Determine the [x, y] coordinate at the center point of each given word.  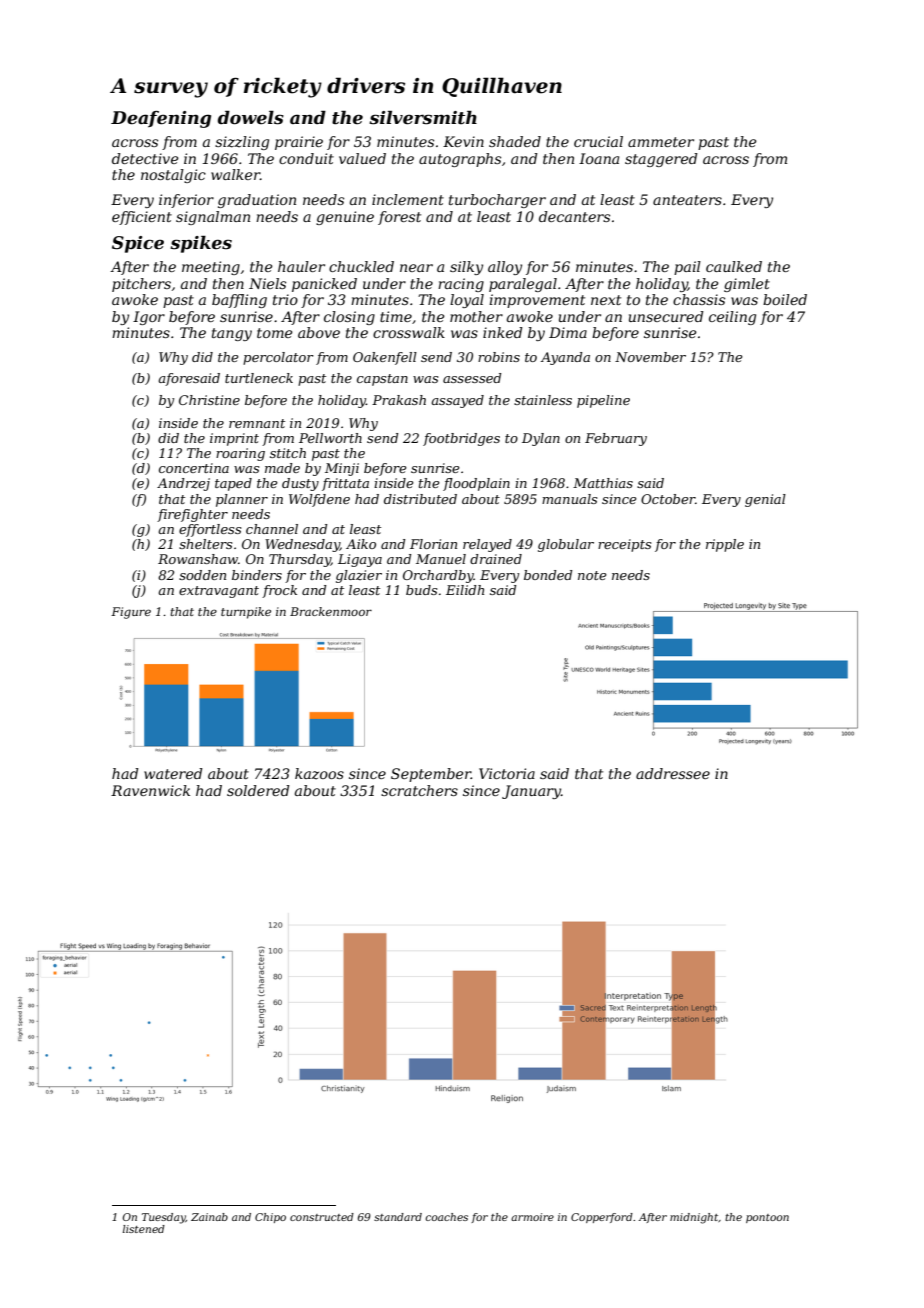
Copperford [602, 1218]
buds [421, 590]
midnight [694, 1218]
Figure [131, 613]
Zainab [209, 1217]
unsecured [666, 316]
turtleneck [259, 378]
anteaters [687, 200]
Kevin [463, 141]
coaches [446, 1217]
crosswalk [409, 332]
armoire [532, 1217]
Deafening [161, 119]
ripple [725, 545]
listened [144, 1229]
